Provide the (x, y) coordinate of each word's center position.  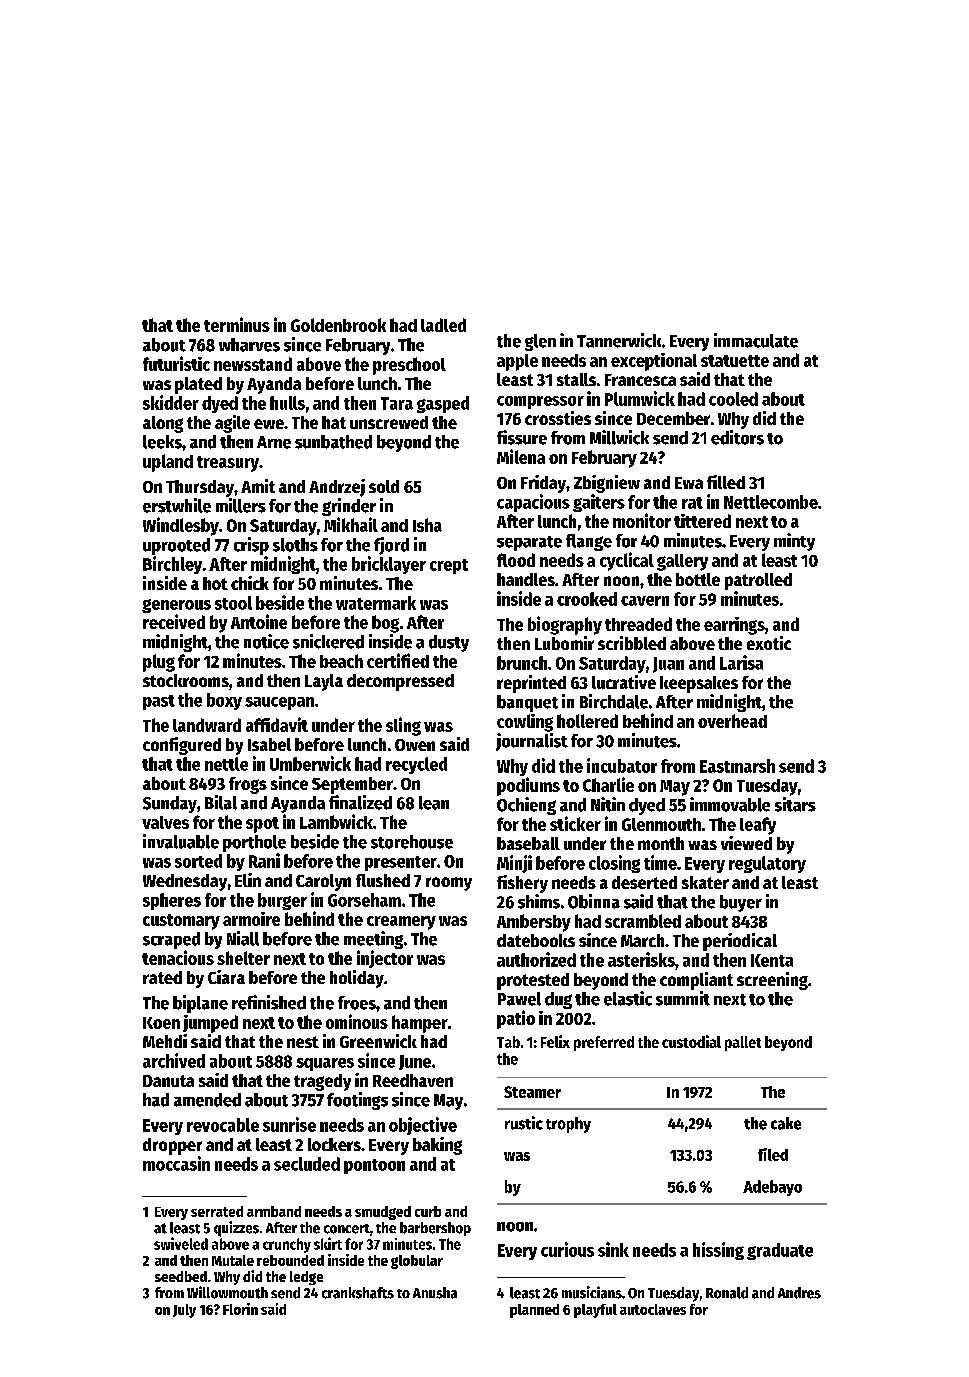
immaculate (756, 340)
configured (182, 746)
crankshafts (358, 1293)
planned (534, 1311)
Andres (799, 1293)
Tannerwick (619, 340)
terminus (237, 324)
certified (398, 660)
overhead (732, 721)
